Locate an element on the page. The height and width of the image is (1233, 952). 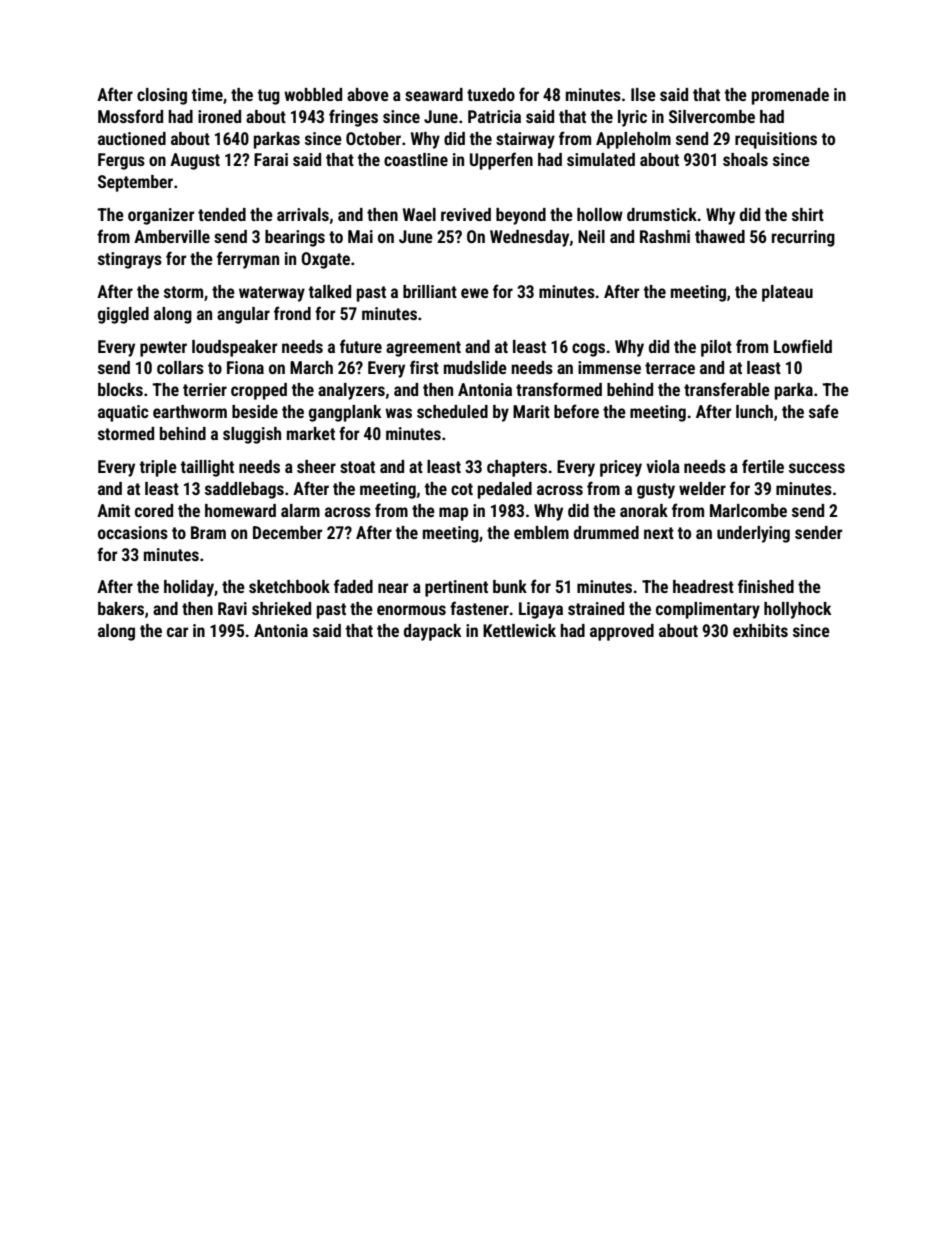
cogs is located at coordinates (588, 350).
